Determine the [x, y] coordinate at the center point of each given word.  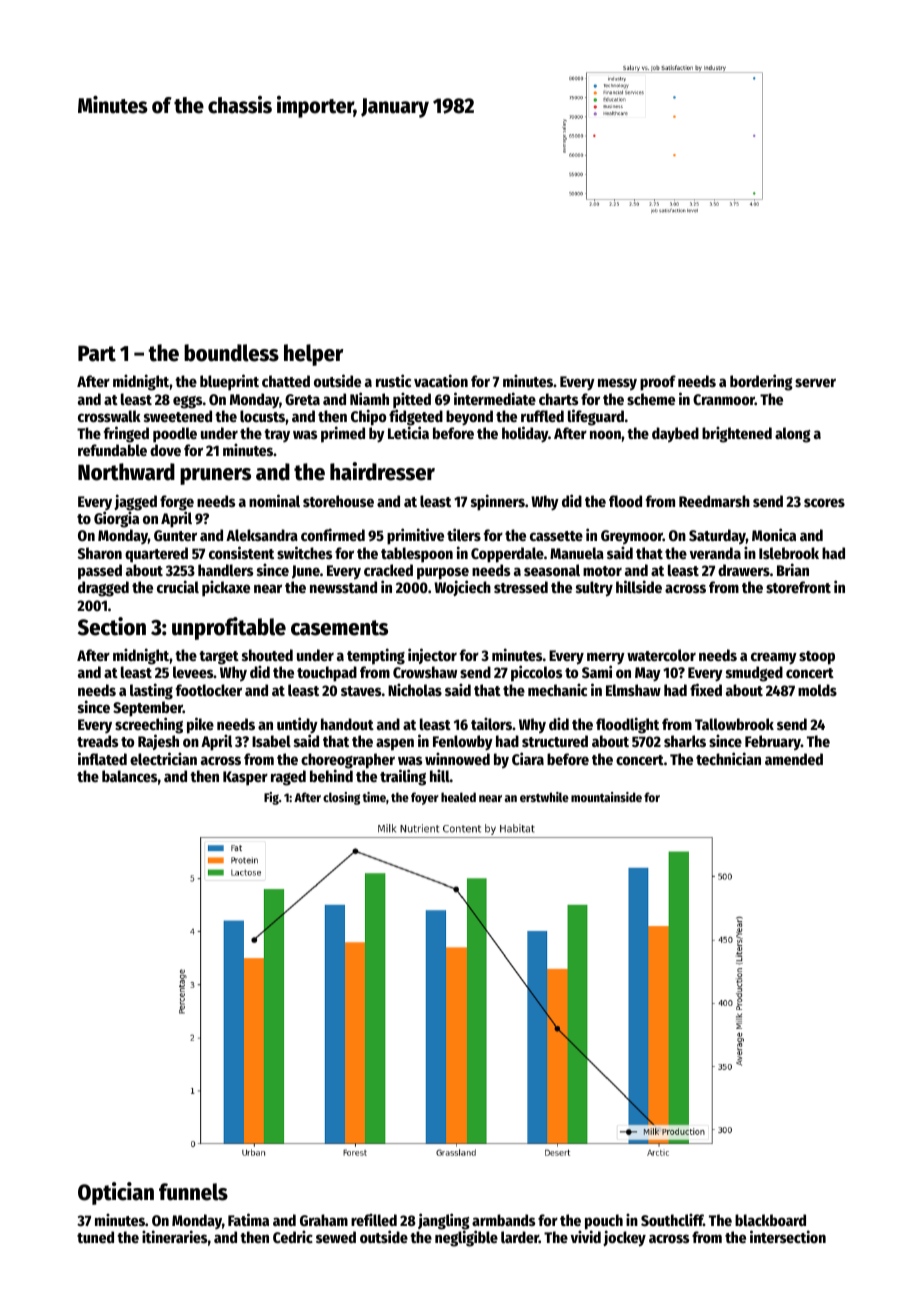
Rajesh [158, 742]
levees [193, 672]
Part [97, 353]
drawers [744, 570]
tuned [95, 1237]
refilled [374, 1219]
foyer [425, 798]
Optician [116, 1193]
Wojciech [462, 588]
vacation [441, 380]
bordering [761, 382]
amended [794, 759]
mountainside [606, 797]
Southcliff [672, 1219]
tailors [491, 723]
